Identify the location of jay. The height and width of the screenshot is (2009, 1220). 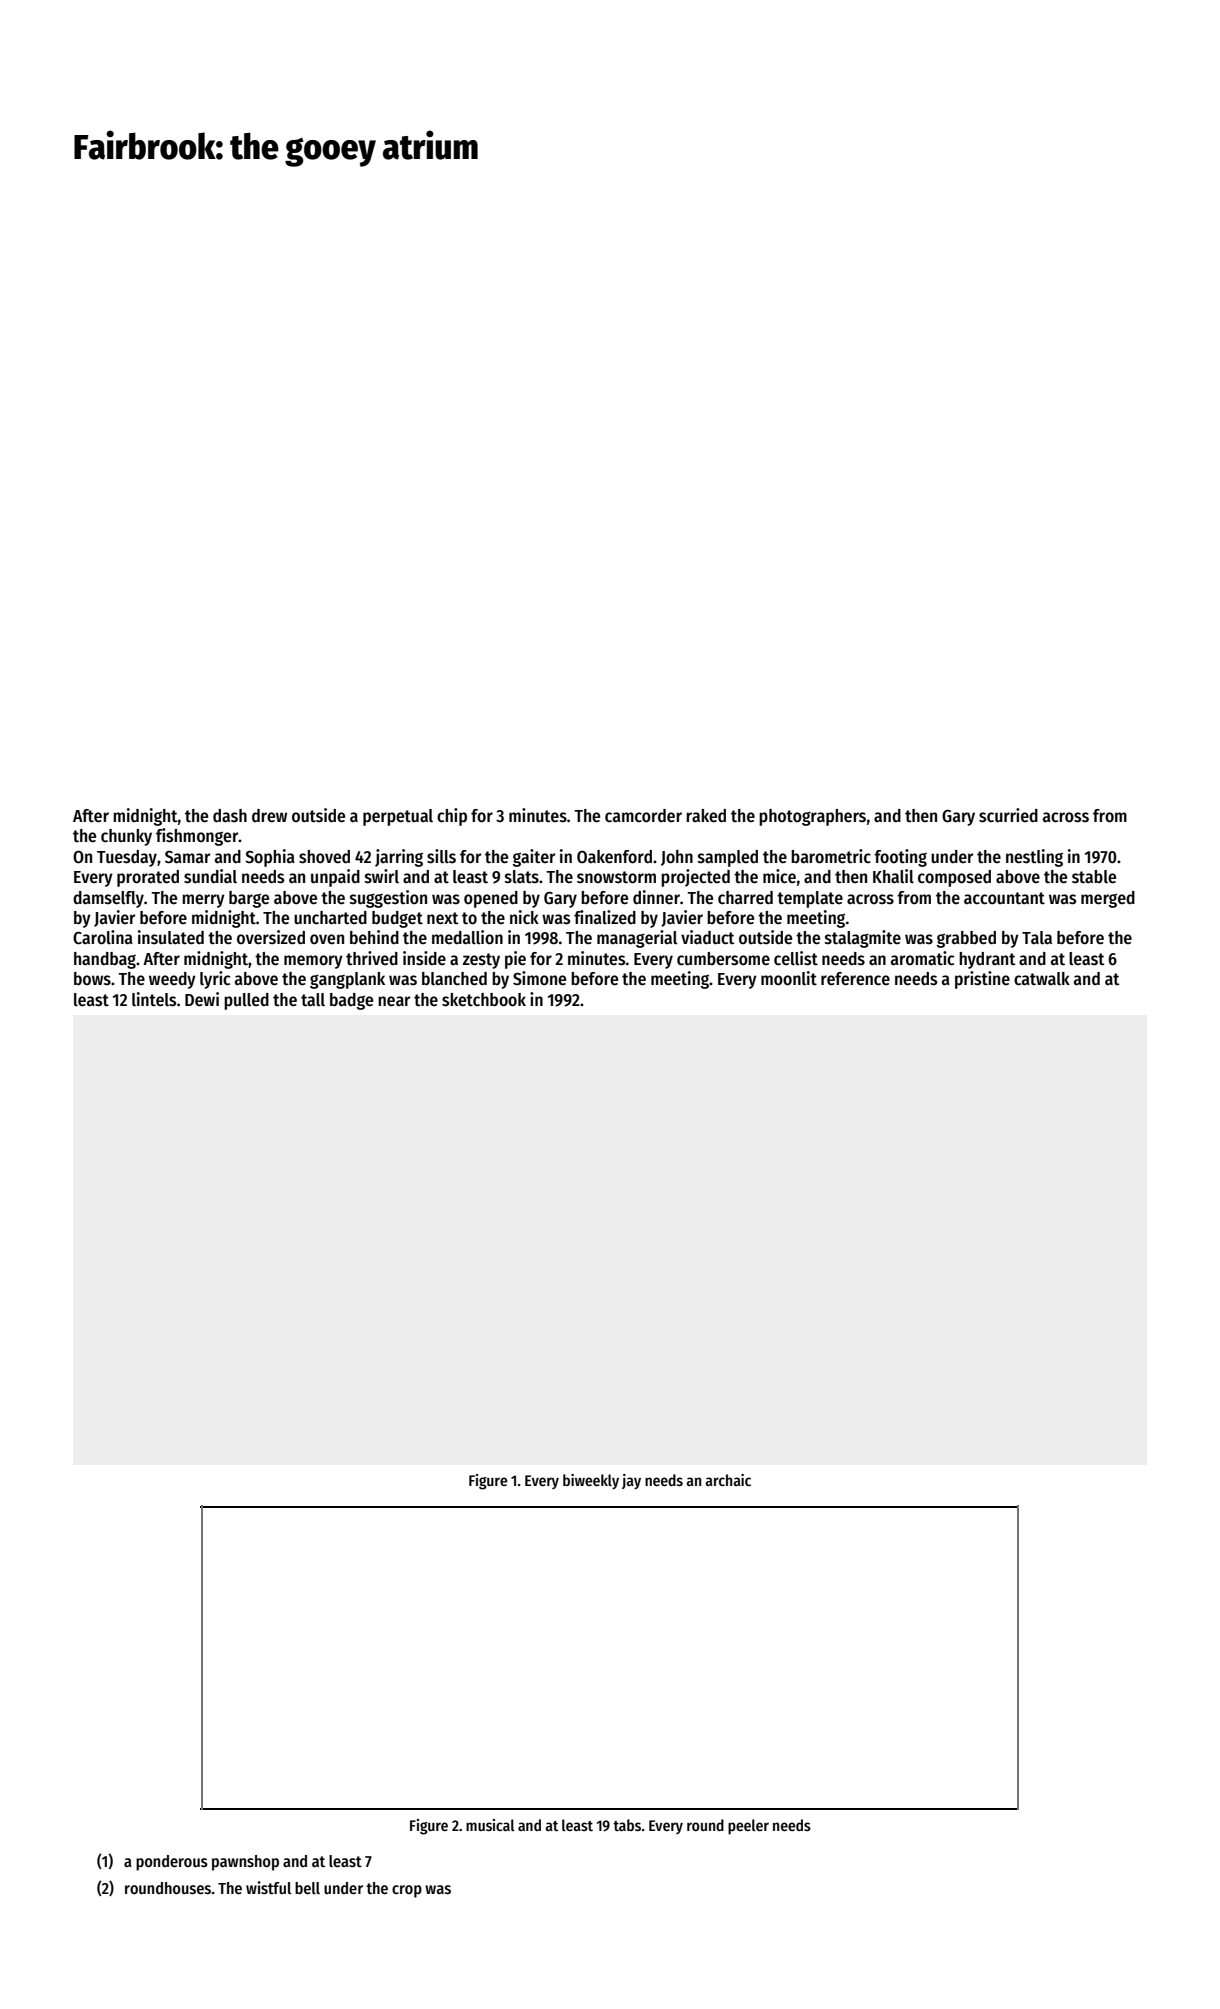
(631, 1481).
